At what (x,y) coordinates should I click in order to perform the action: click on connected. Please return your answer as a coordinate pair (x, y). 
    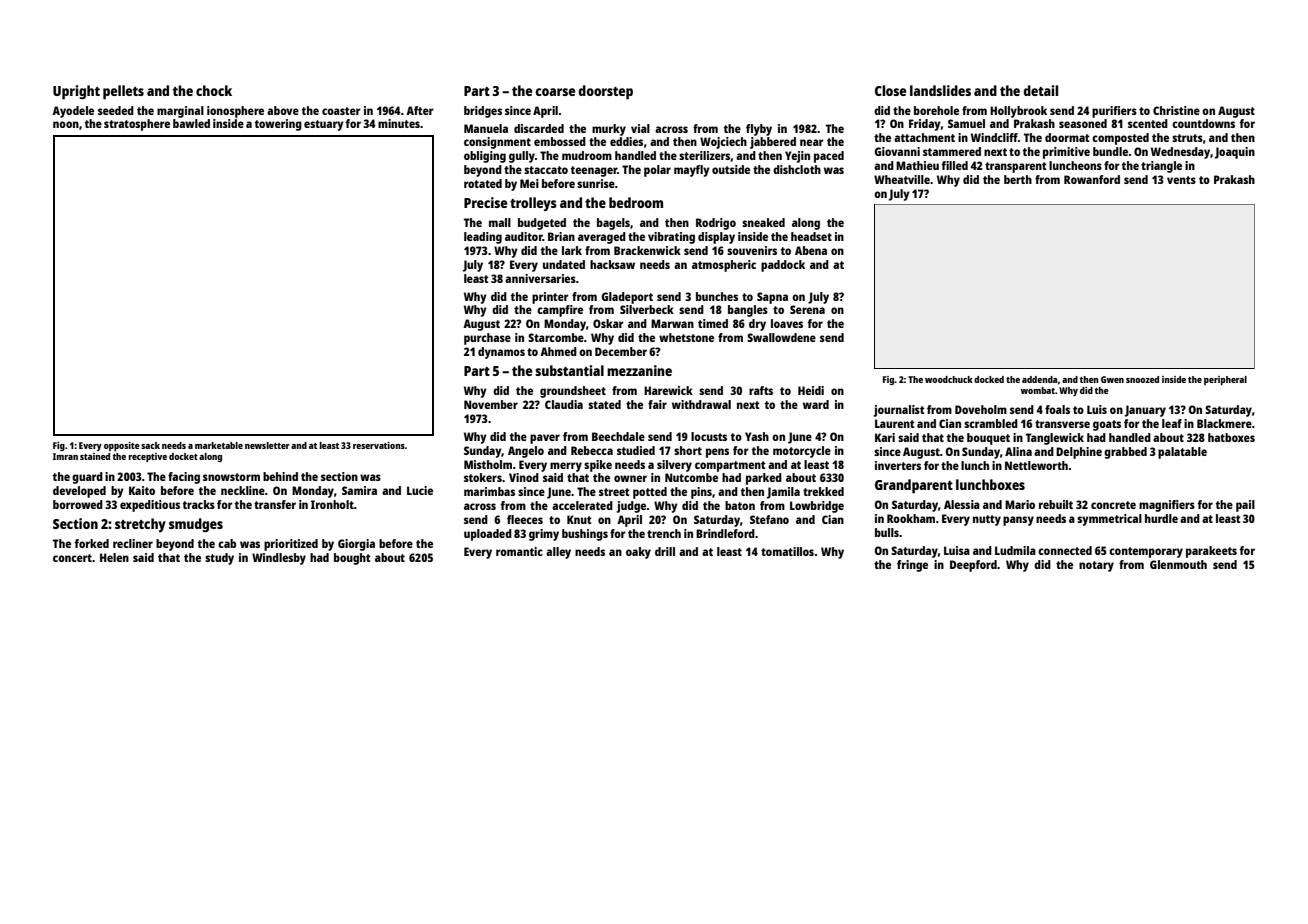
    Looking at the image, I should click on (1065, 550).
